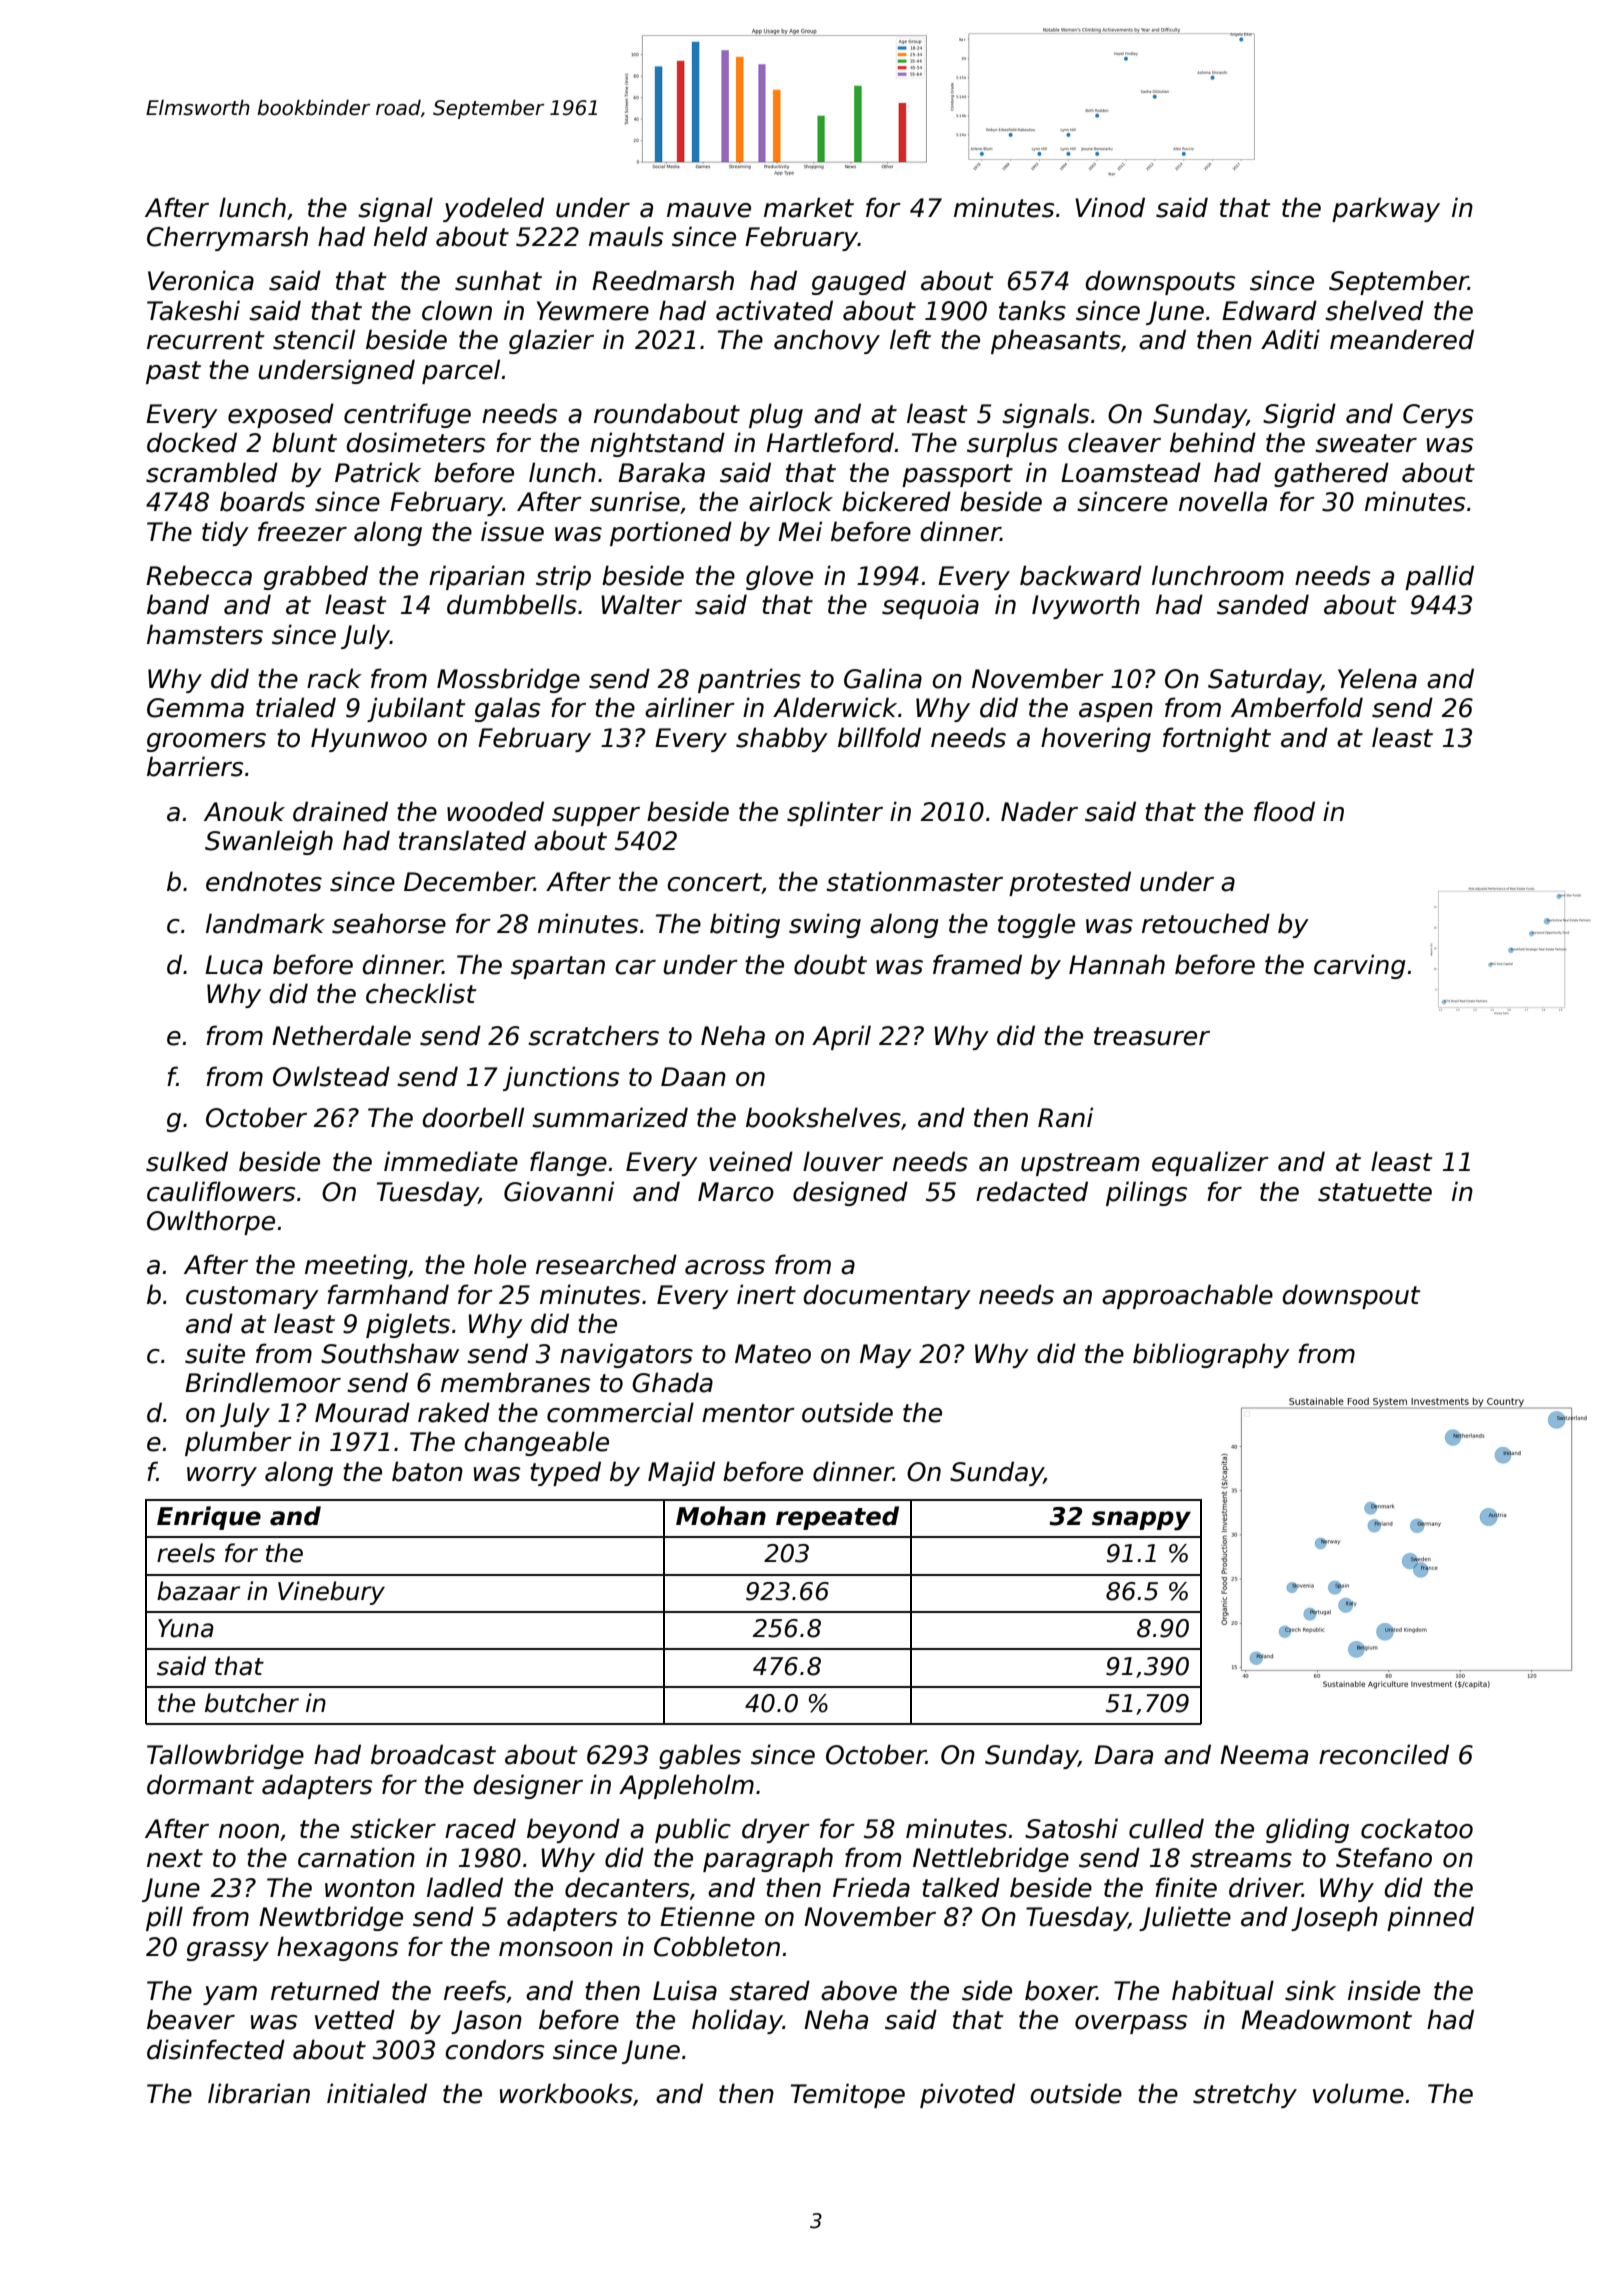 This screenshot has width=1620, height=2292. Describe the element at coordinates (776, 415) in the screenshot. I see `plug` at that location.
